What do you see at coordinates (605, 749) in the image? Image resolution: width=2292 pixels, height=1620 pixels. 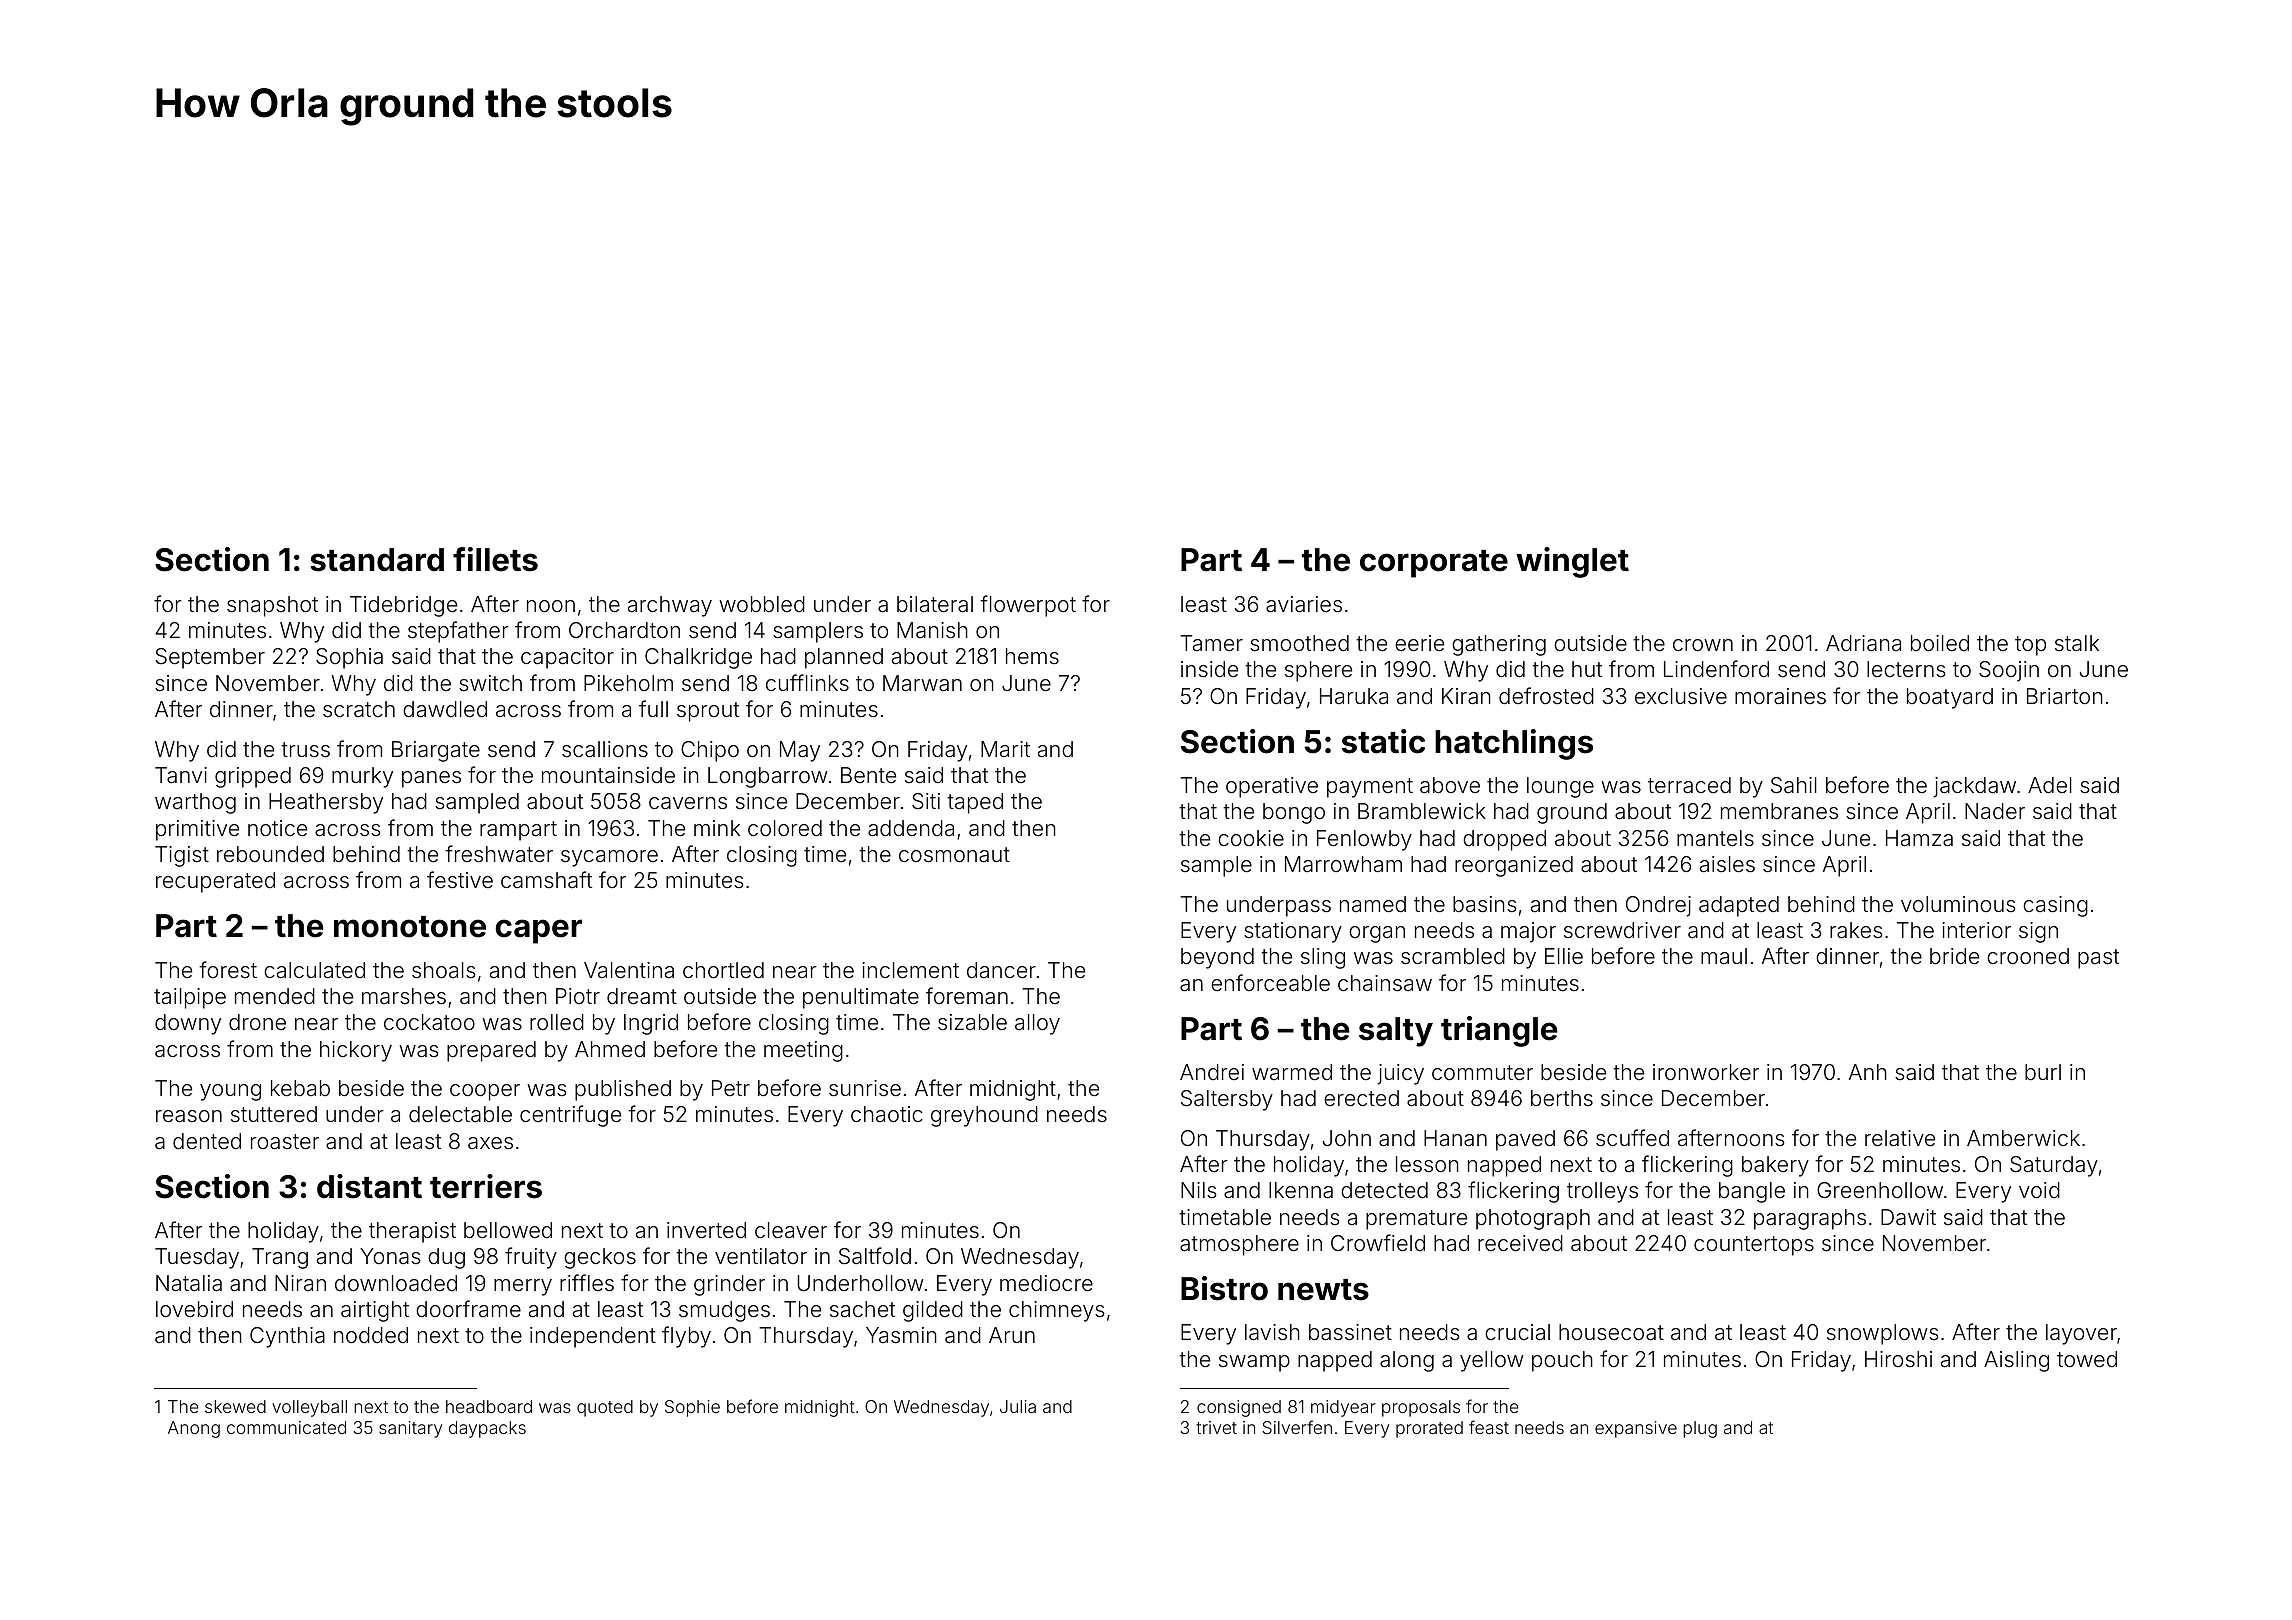 I see `scallions` at bounding box center [605, 749].
